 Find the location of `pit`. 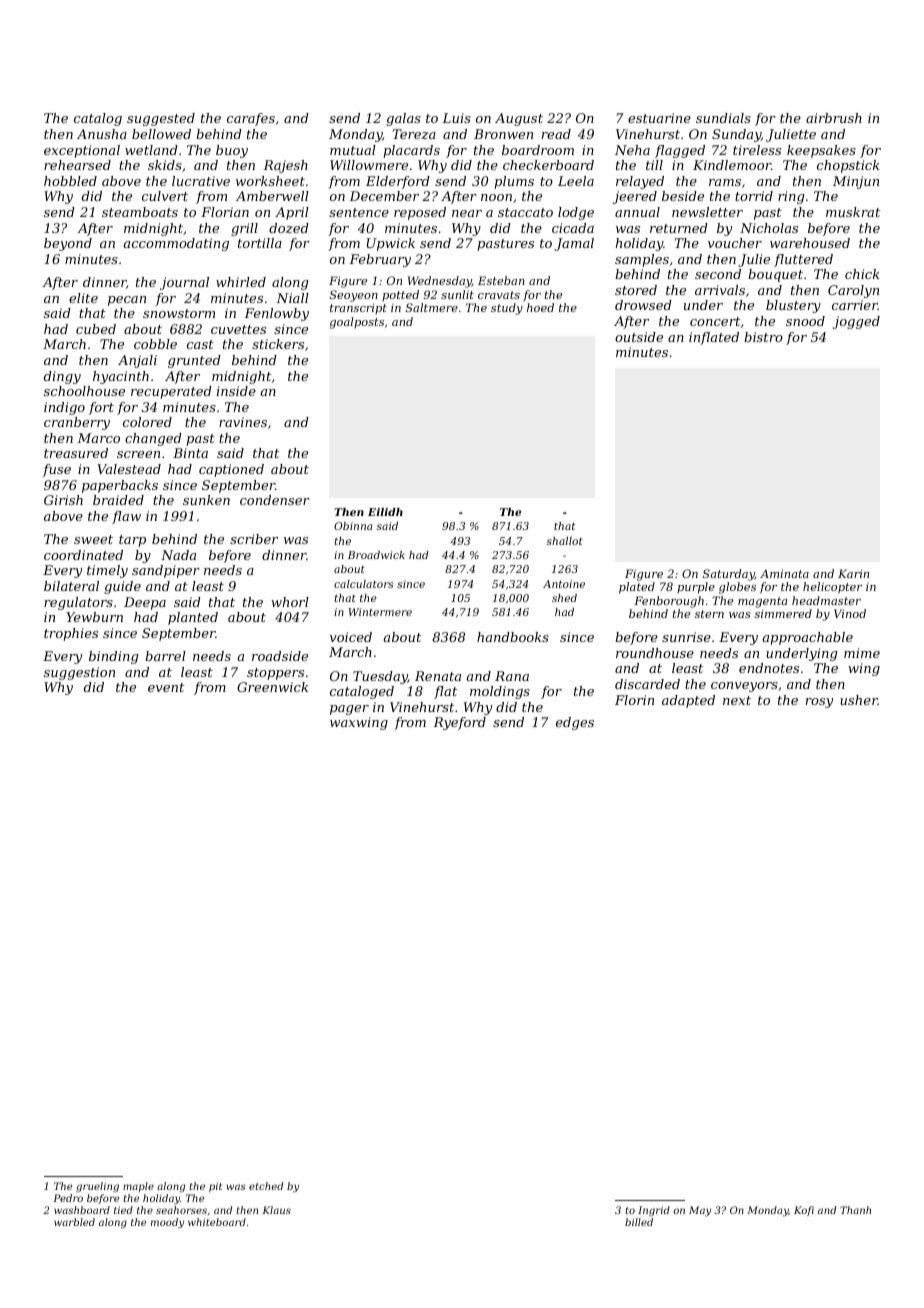

pit is located at coordinates (215, 1187).
